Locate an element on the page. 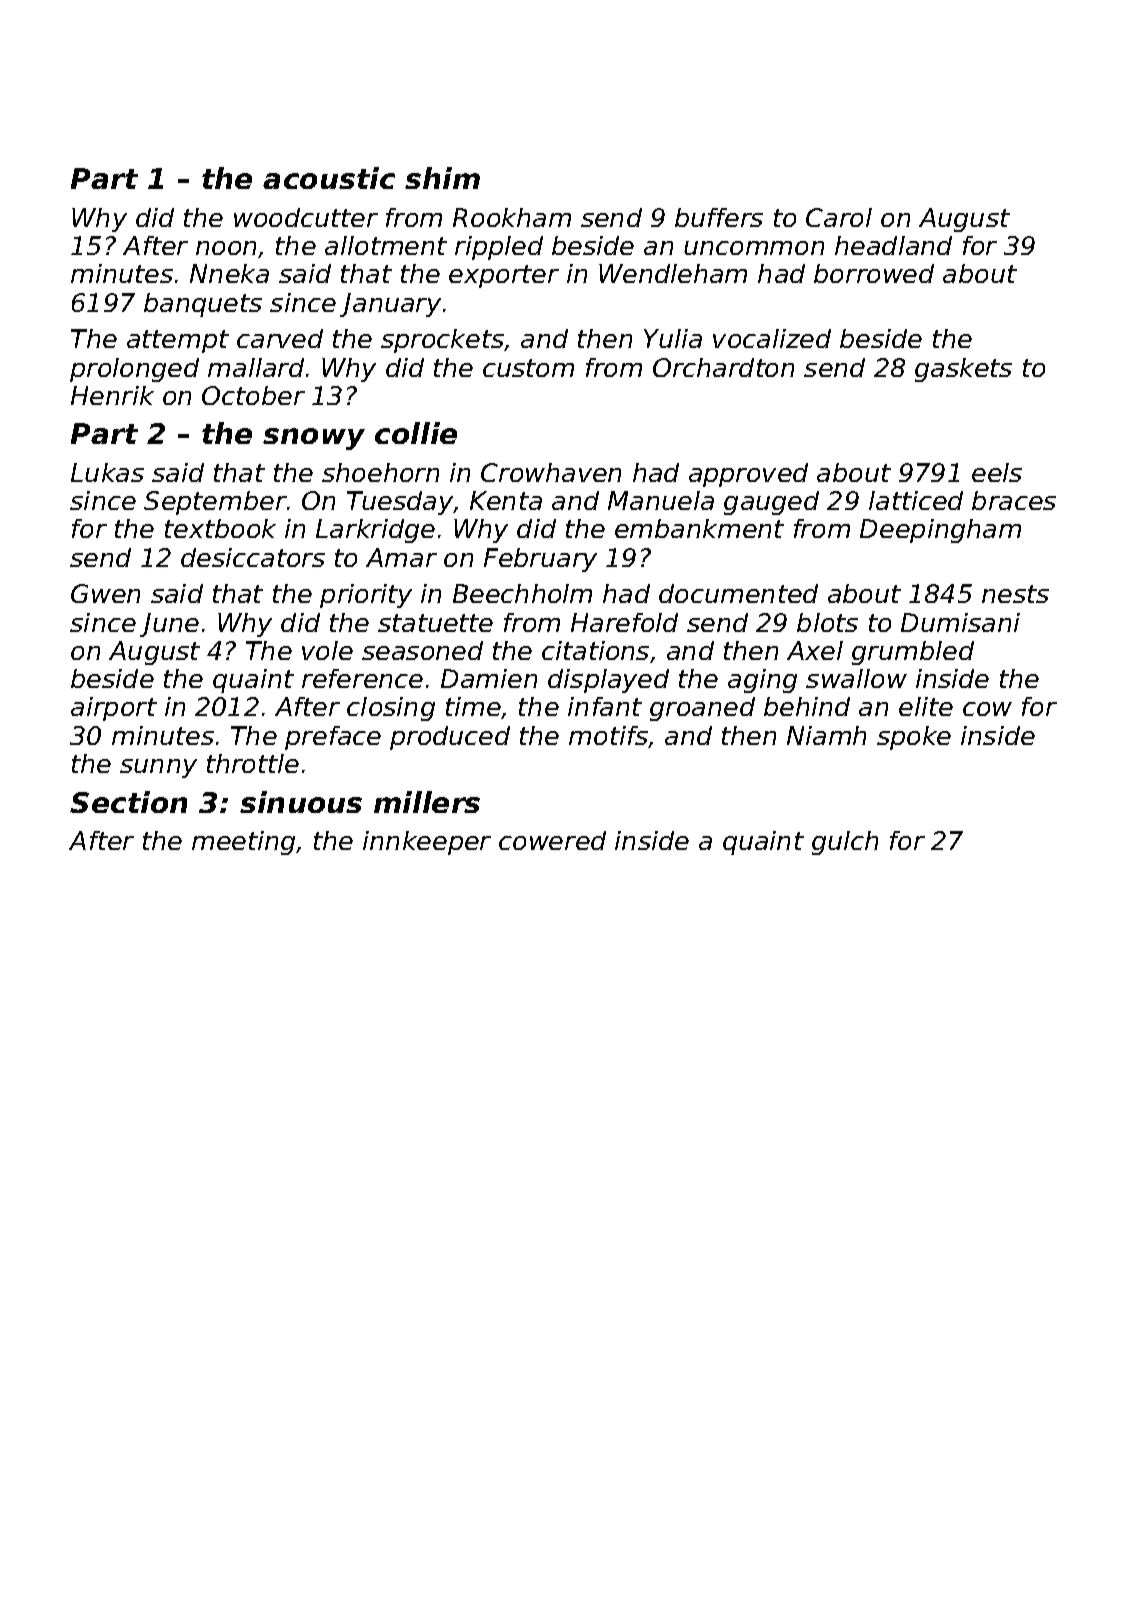  headland is located at coordinates (893, 245).
